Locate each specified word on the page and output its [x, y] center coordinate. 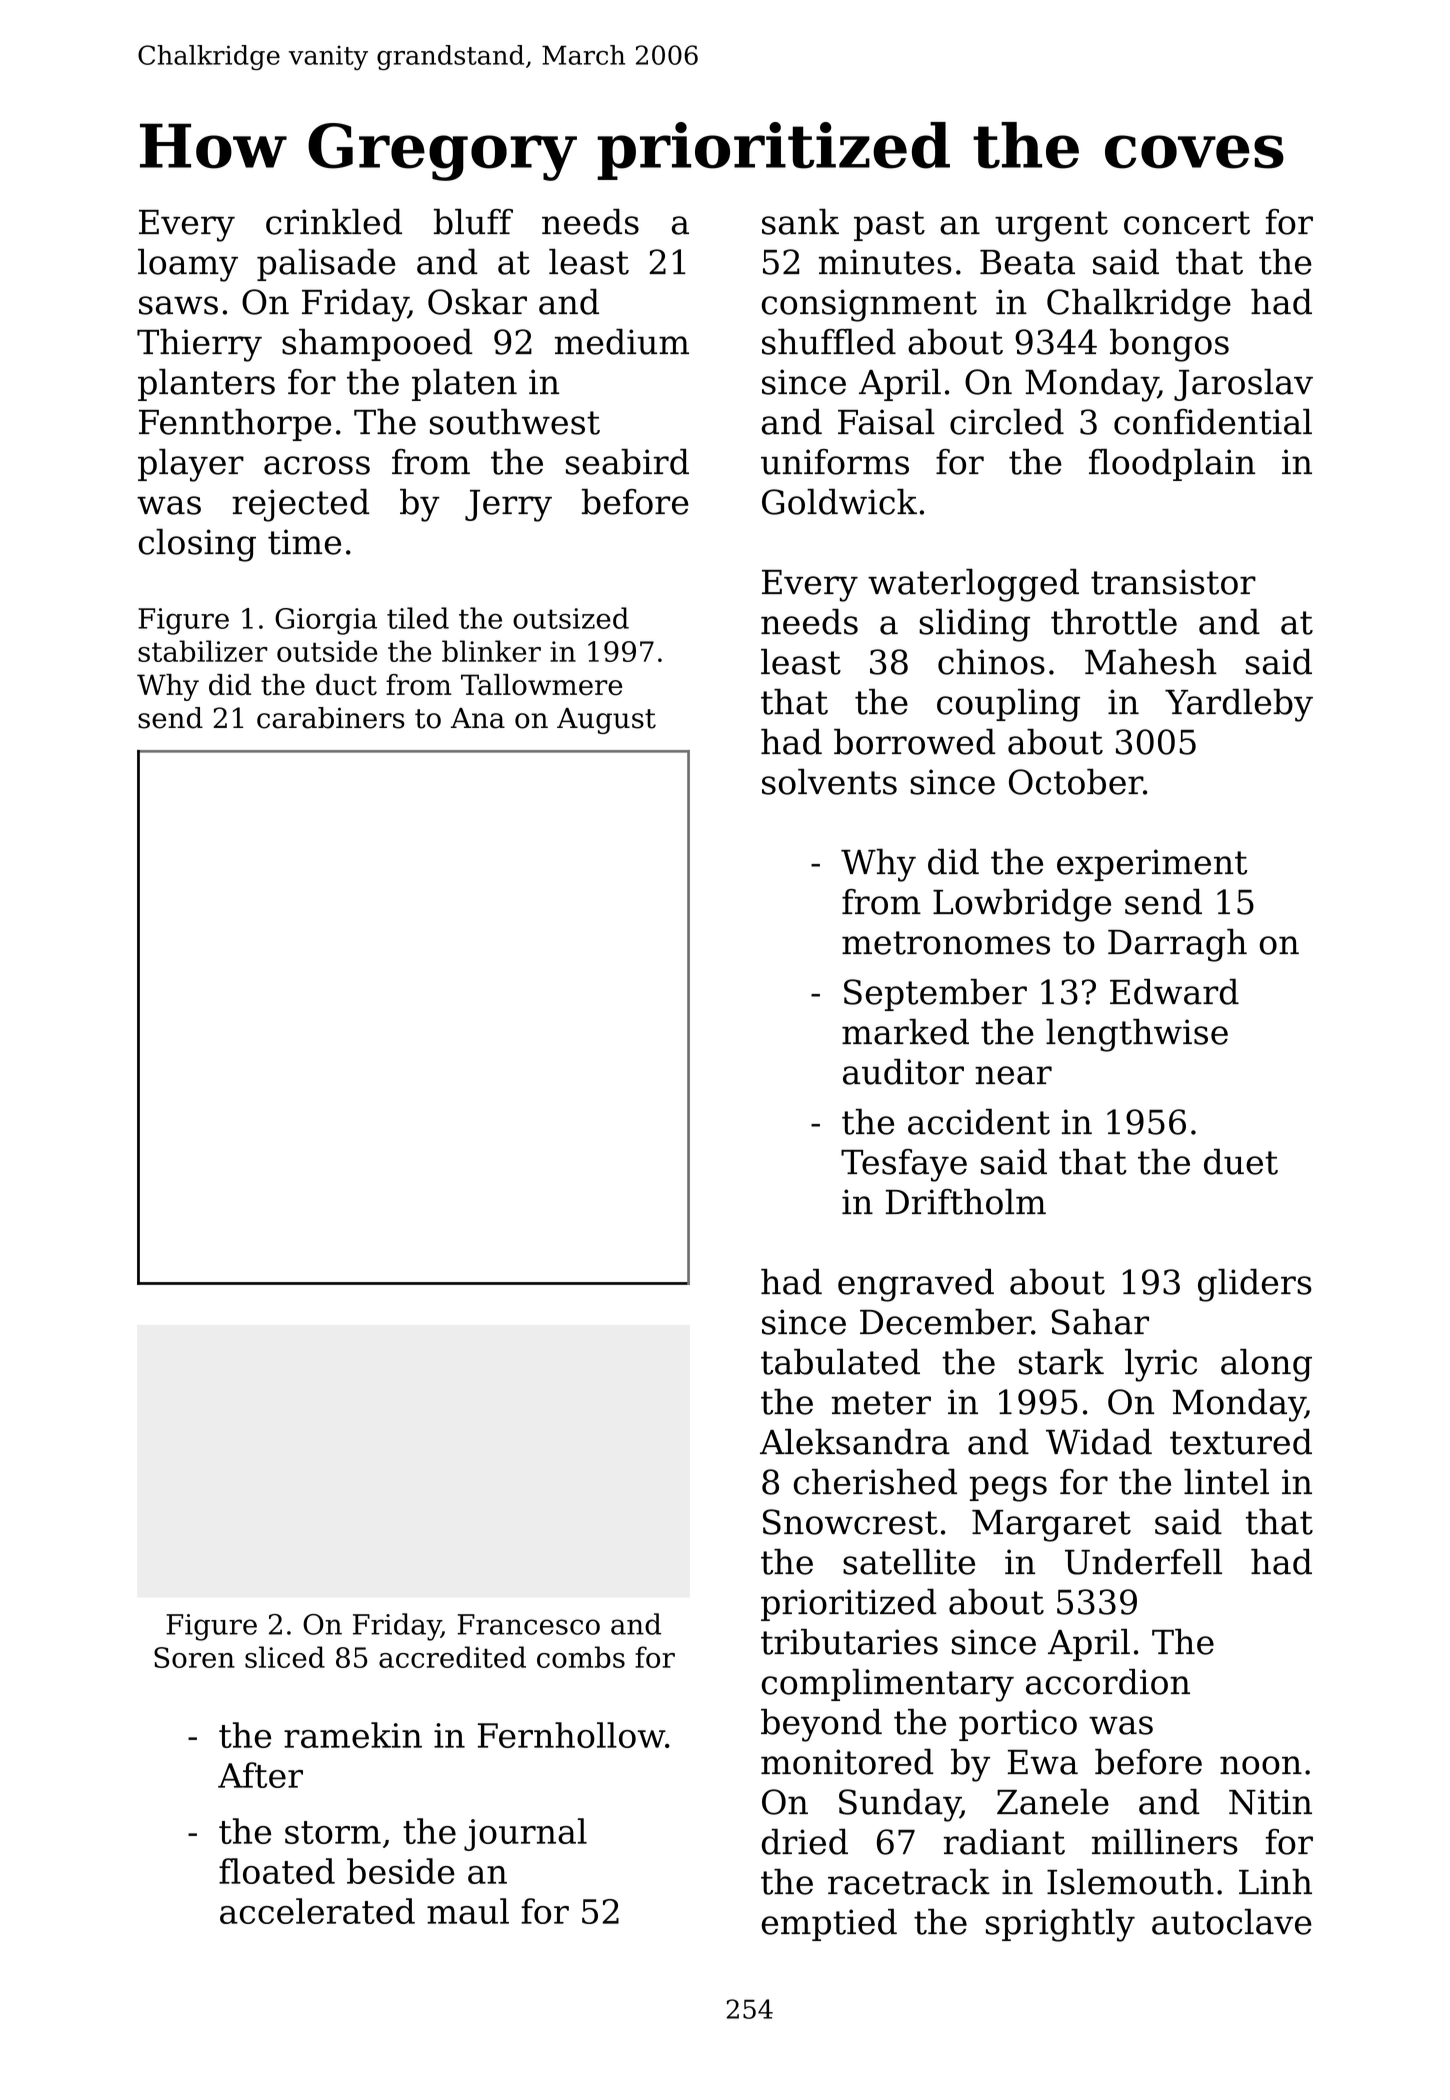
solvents [829, 782]
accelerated [317, 1911]
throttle [1114, 622]
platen [464, 385]
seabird [627, 462]
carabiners [331, 718]
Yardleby [1239, 705]
